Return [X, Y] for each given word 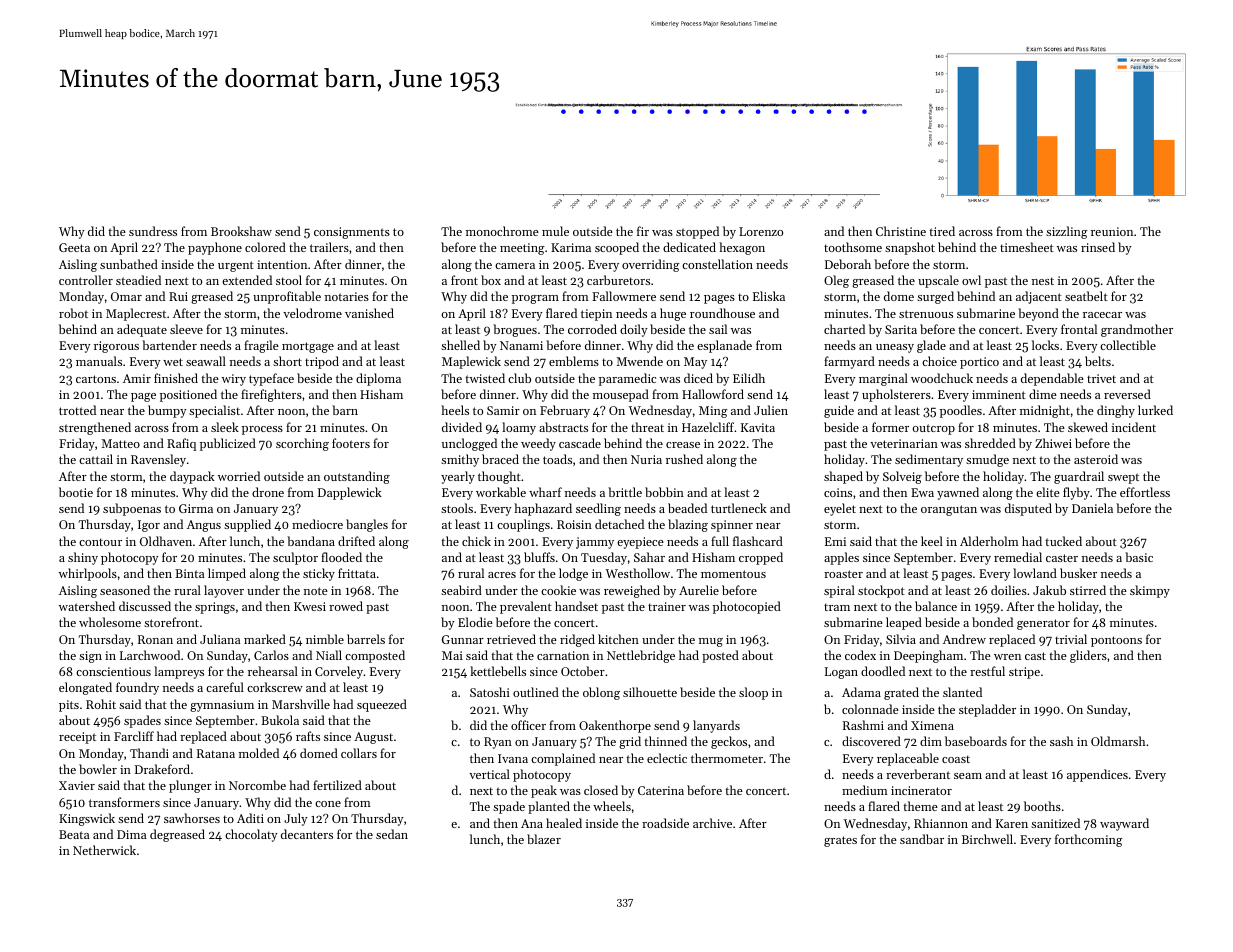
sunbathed [129, 264]
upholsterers [896, 395]
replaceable [908, 759]
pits [69, 706]
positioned [188, 395]
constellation [717, 264]
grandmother [1137, 330]
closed [601, 790]
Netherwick [104, 850]
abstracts [563, 427]
